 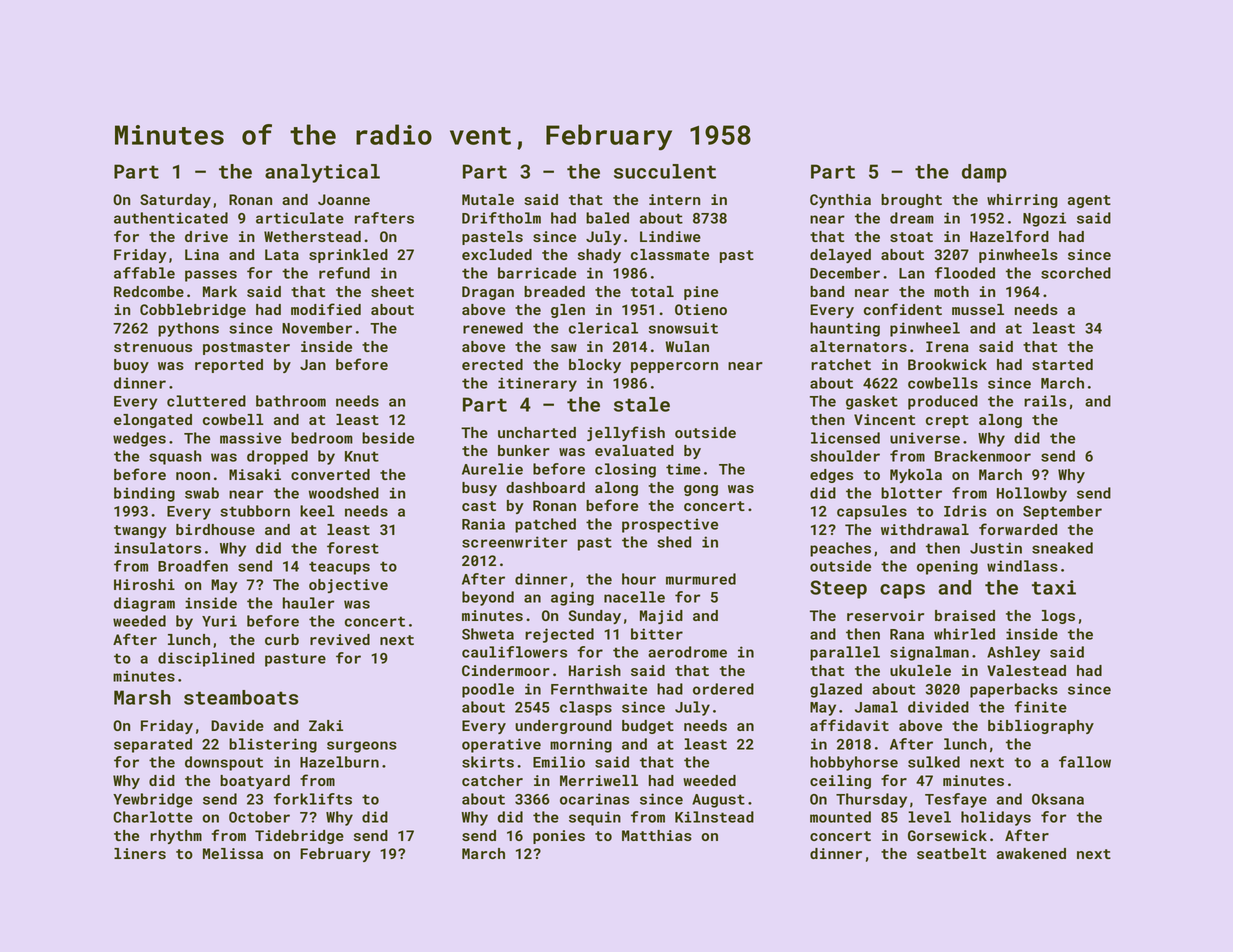 I want to click on strenuous, so click(x=153, y=347).
